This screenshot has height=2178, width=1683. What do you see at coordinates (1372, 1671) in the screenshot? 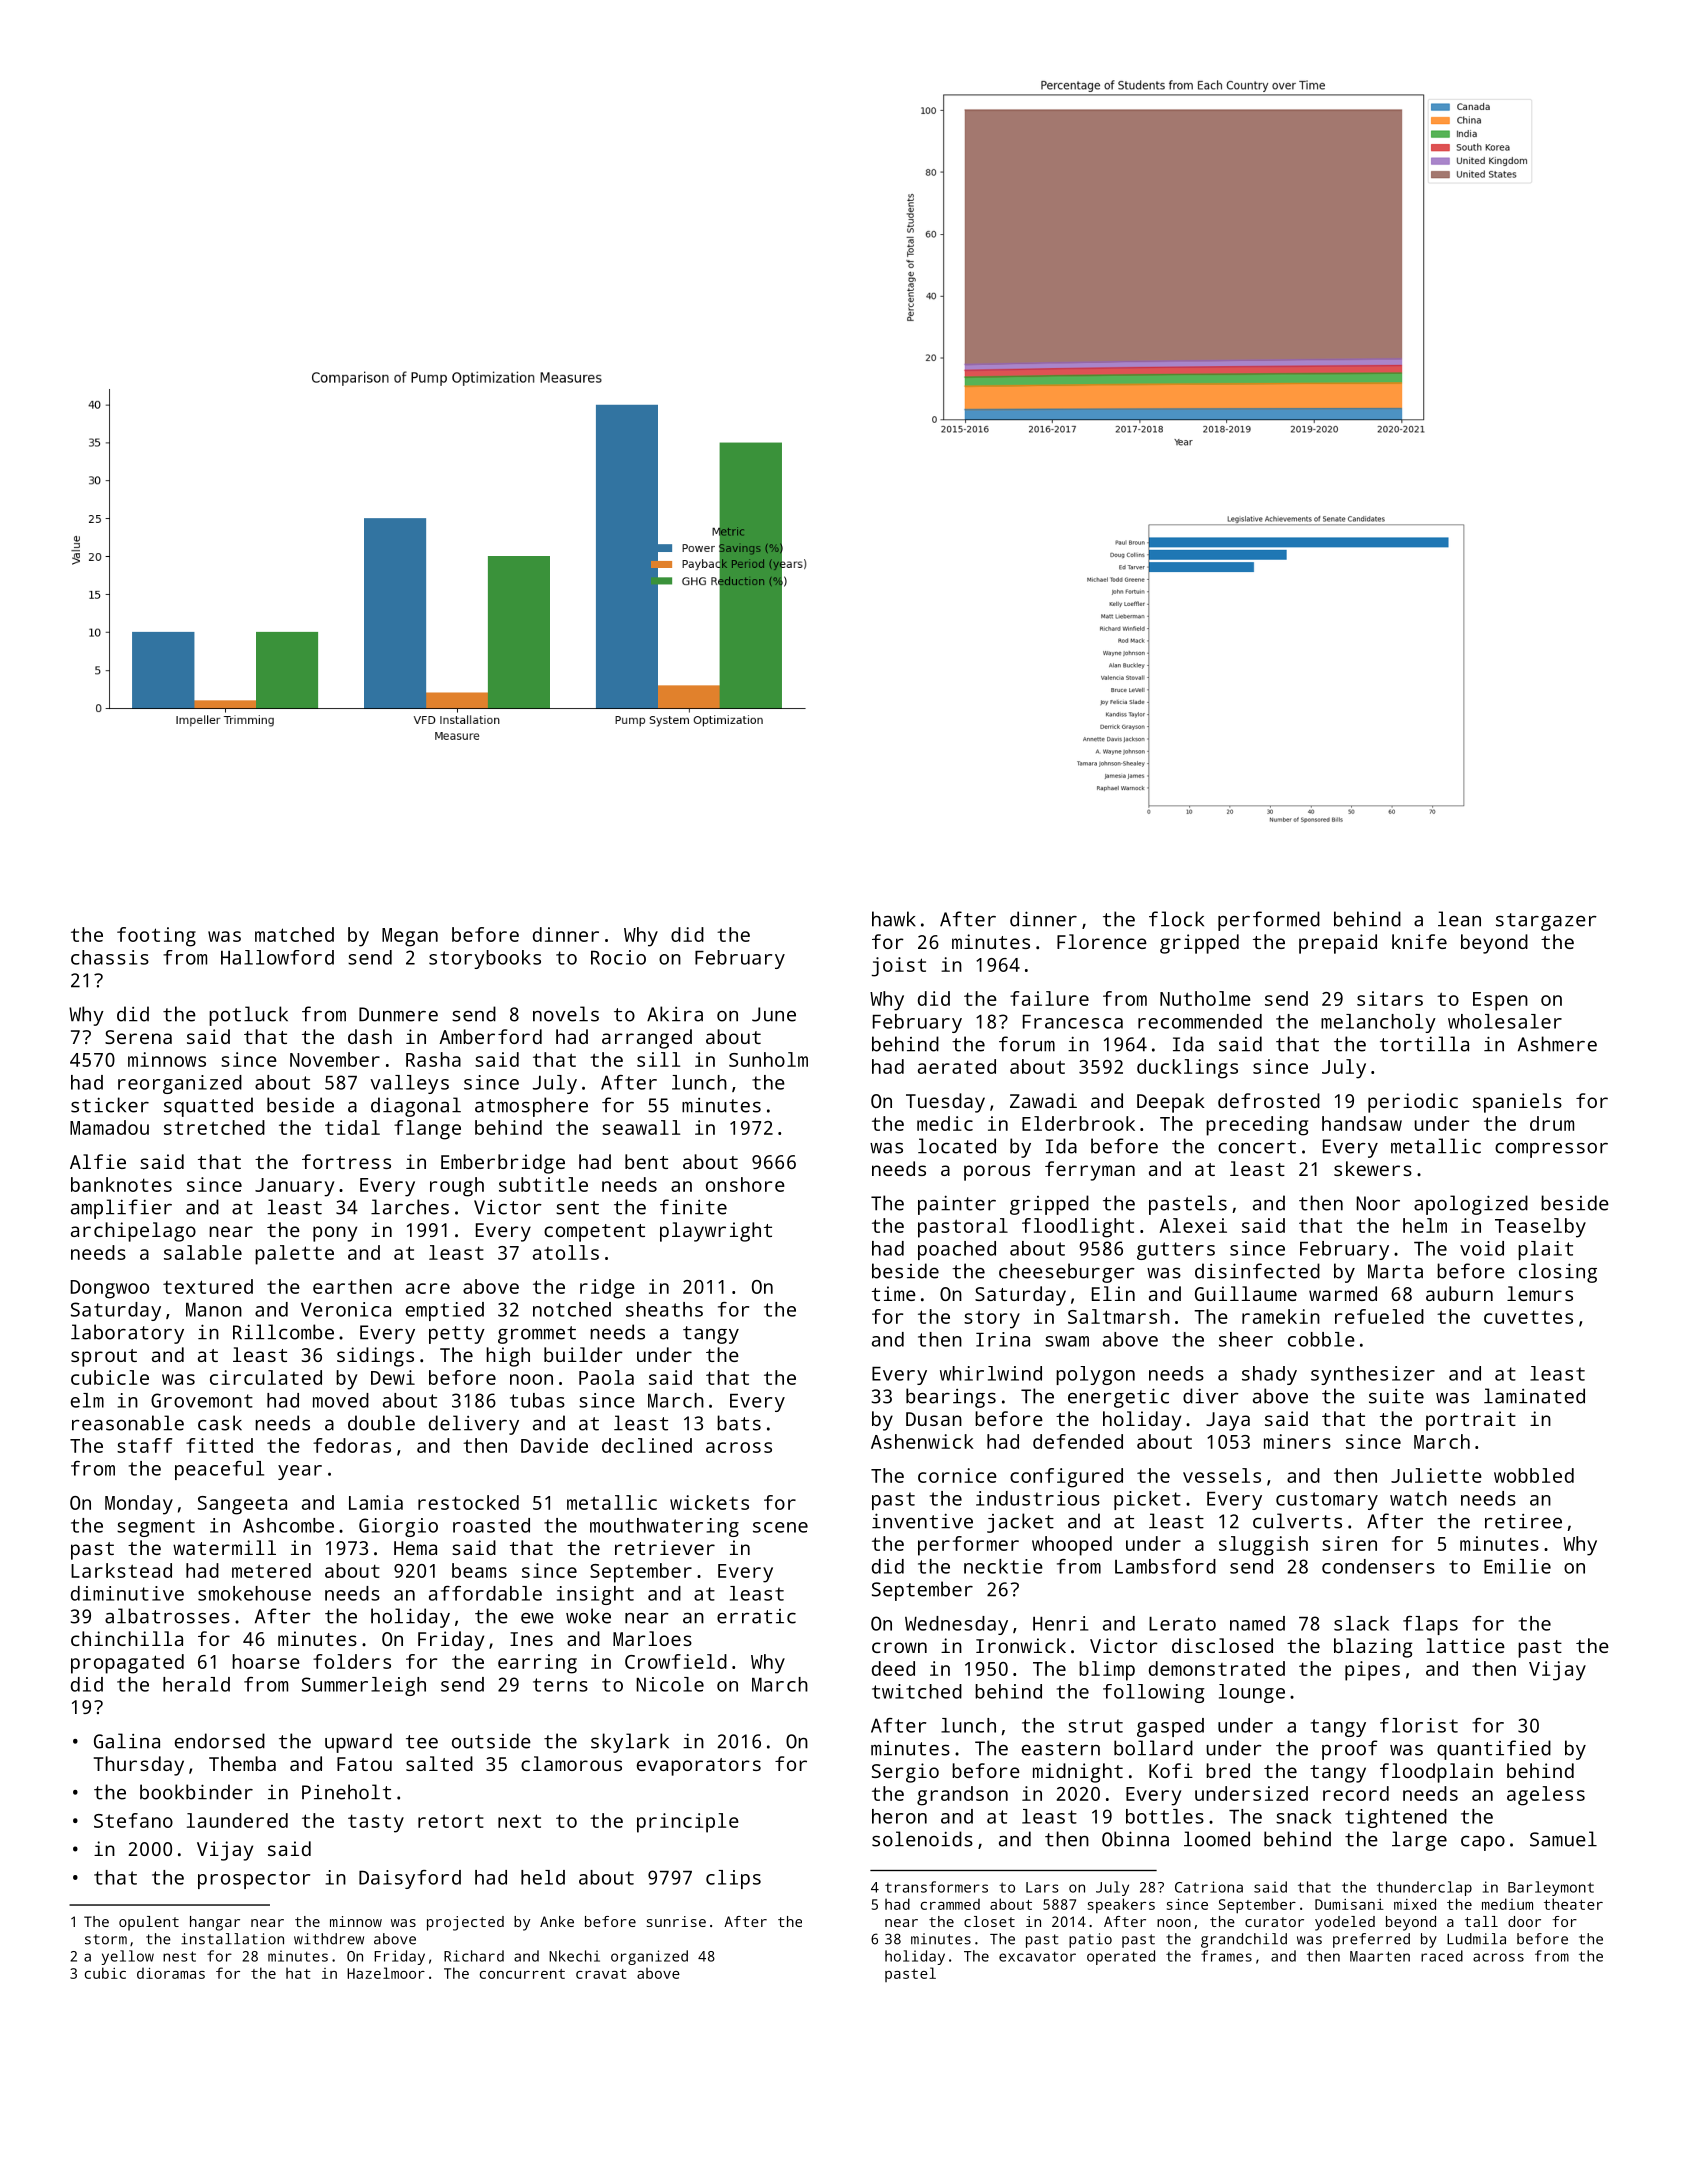
I see `pipes` at bounding box center [1372, 1671].
